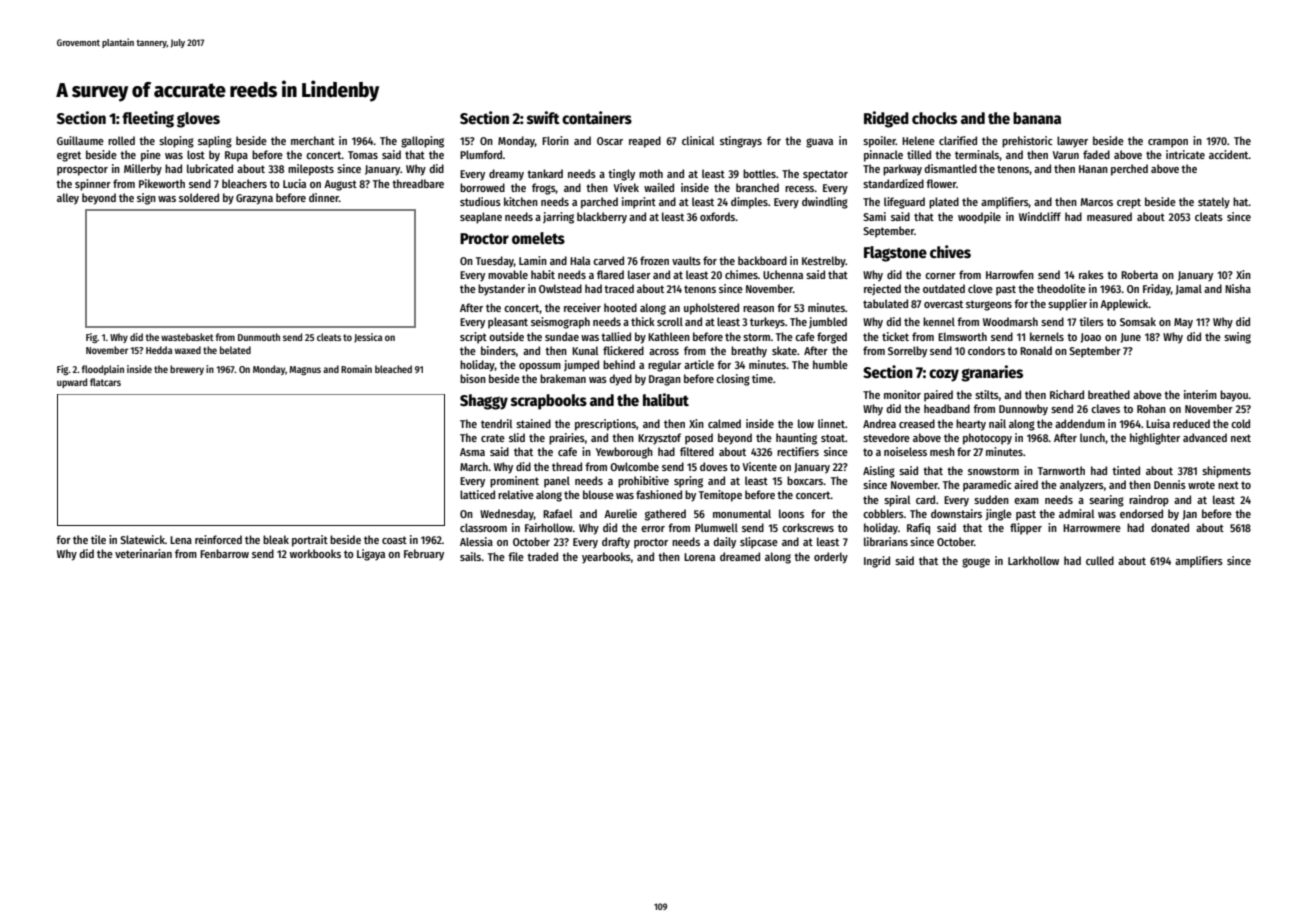  Describe the element at coordinates (143, 553) in the screenshot. I see `veterinarian` at that location.
